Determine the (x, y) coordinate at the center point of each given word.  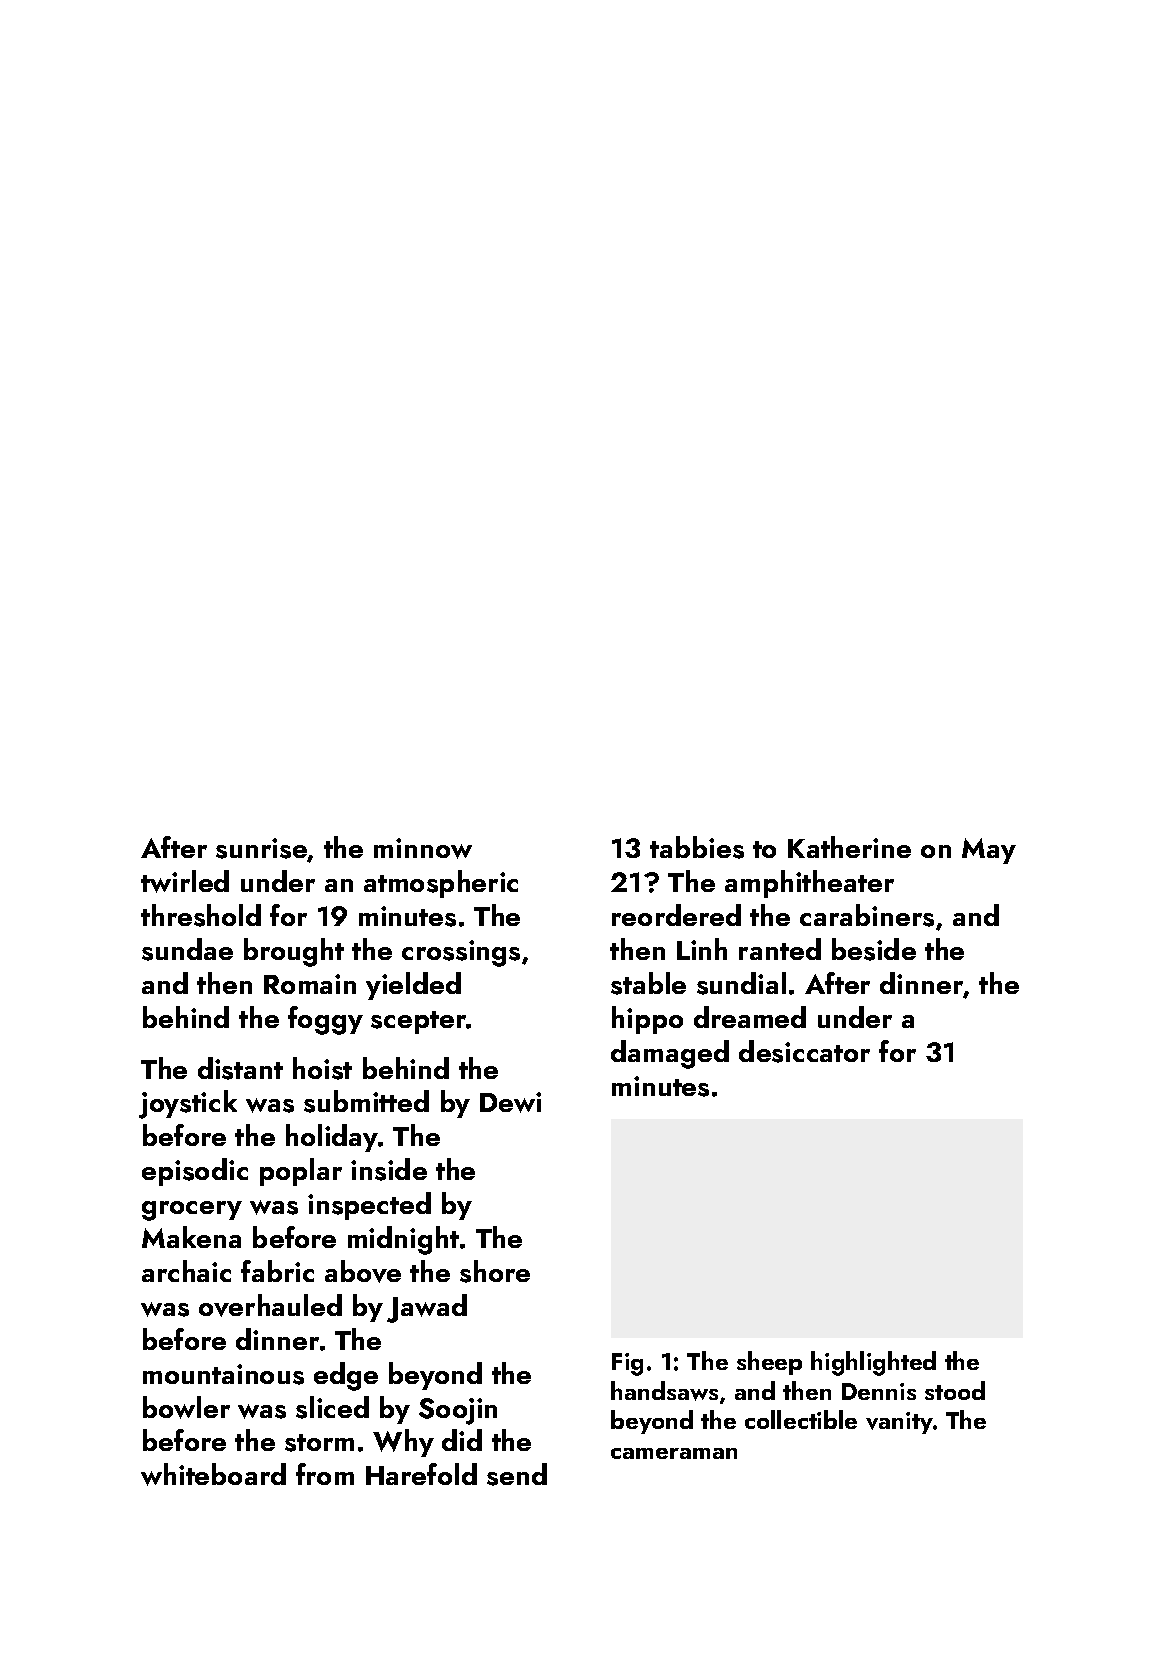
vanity (899, 1423)
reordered (676, 915)
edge (346, 1376)
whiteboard (213, 1474)
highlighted (873, 1363)
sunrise (261, 848)
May (989, 851)
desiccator (804, 1051)
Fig (627, 1364)
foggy (325, 1020)
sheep (769, 1363)
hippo (647, 1020)
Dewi (510, 1102)
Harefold (421, 1474)
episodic (195, 1172)
